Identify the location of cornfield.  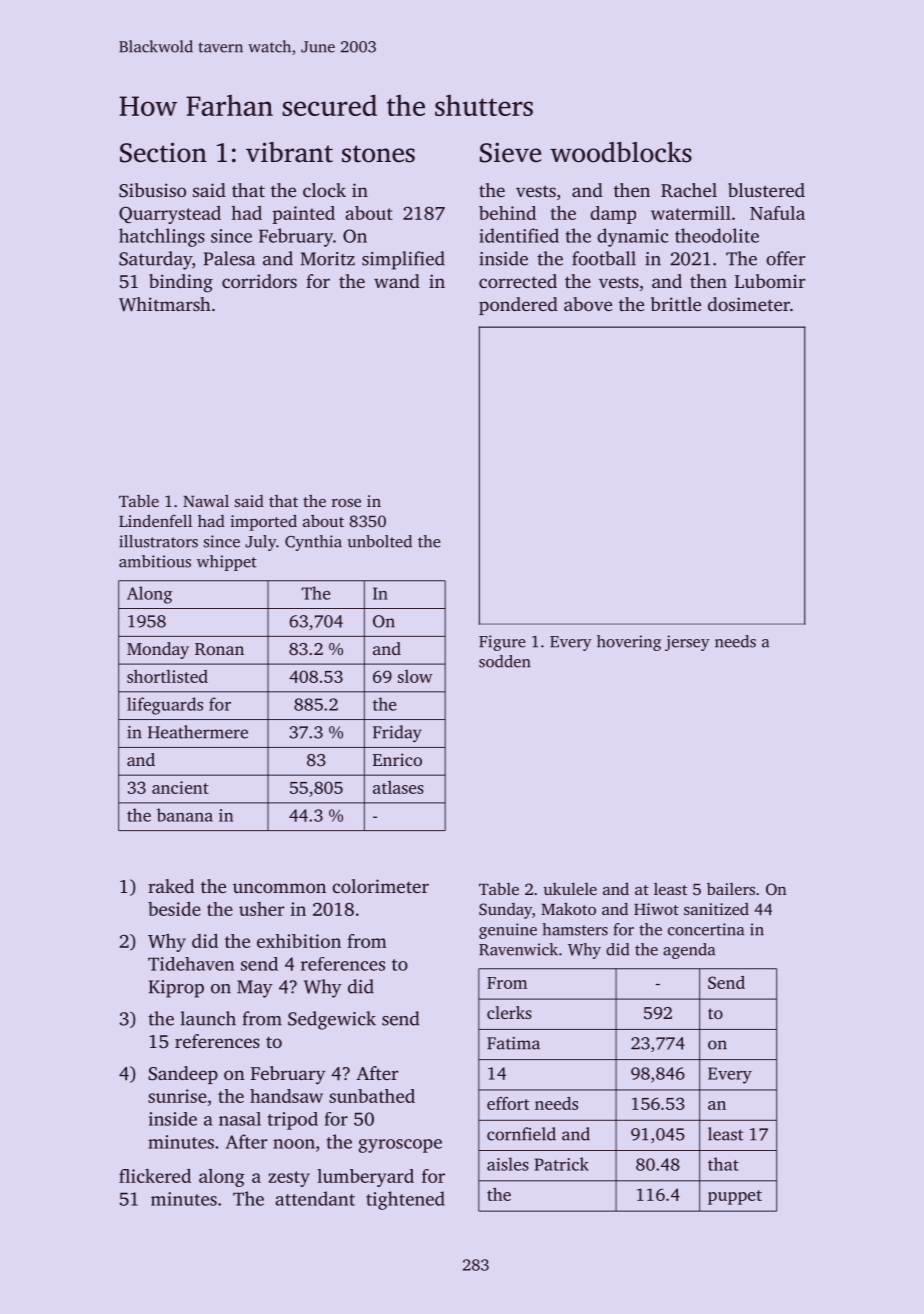
(521, 1134).
